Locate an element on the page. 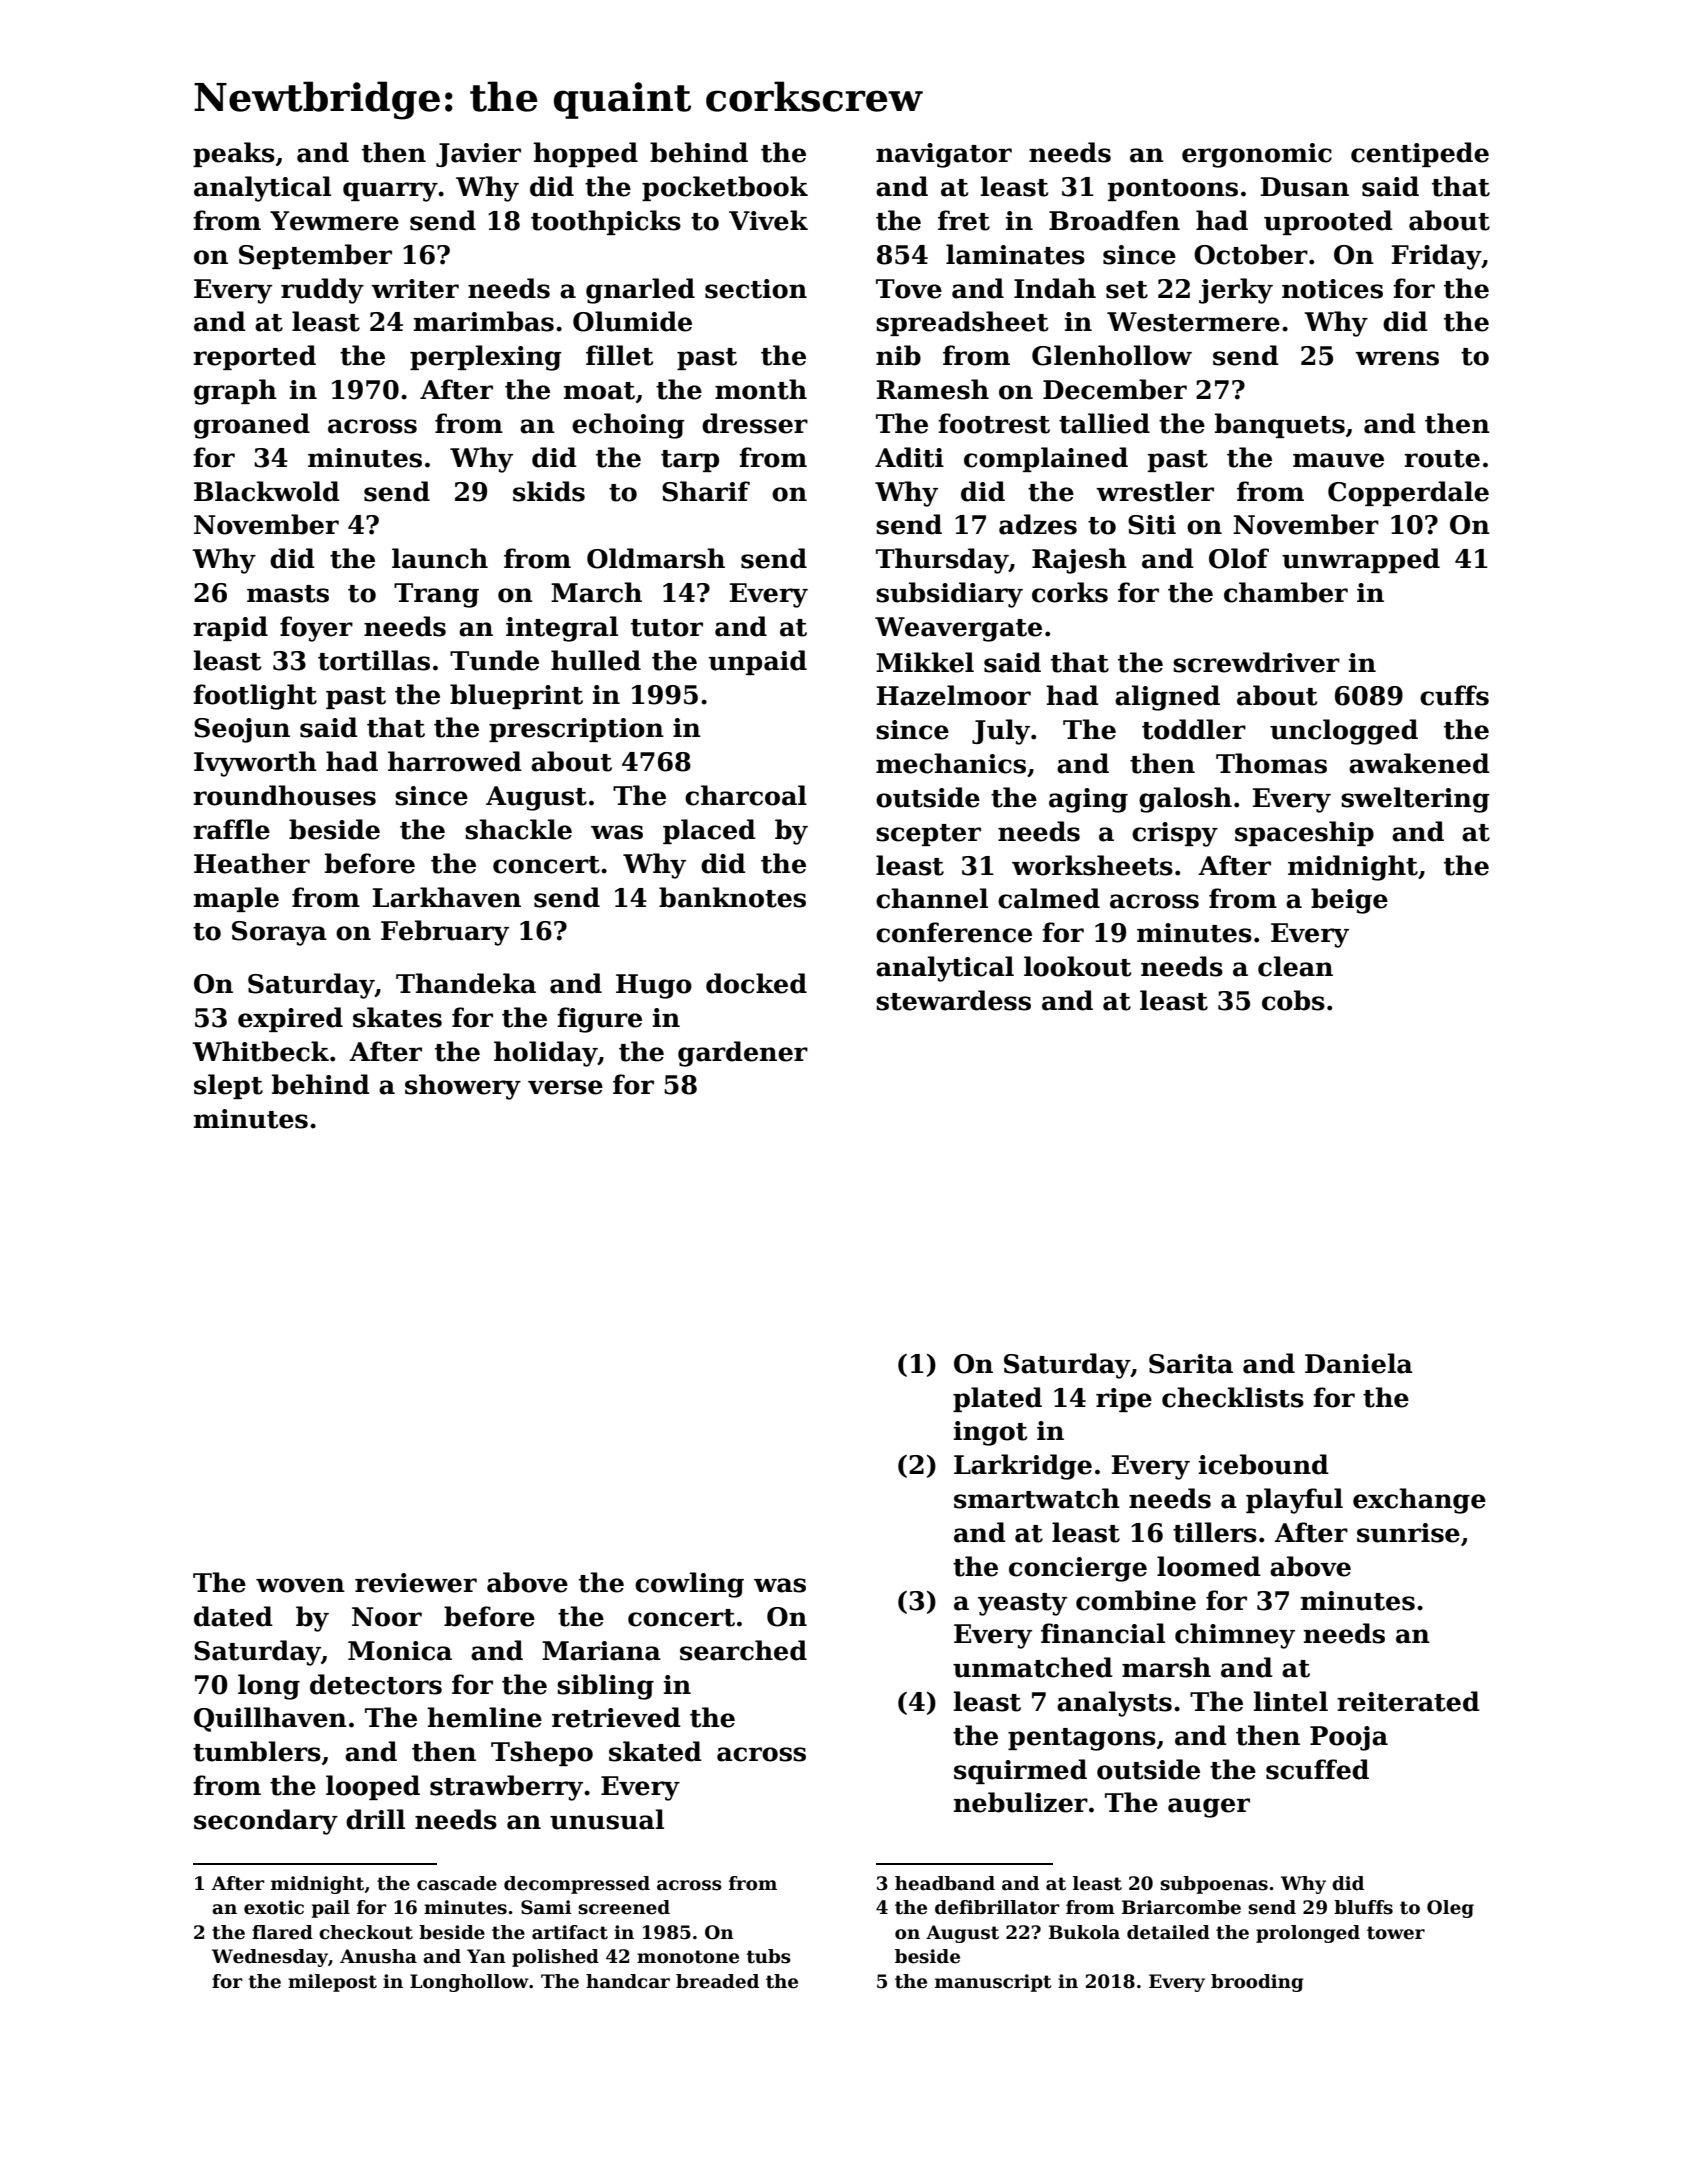 This page has width=1683, height=2178. reviewer is located at coordinates (416, 1583).
